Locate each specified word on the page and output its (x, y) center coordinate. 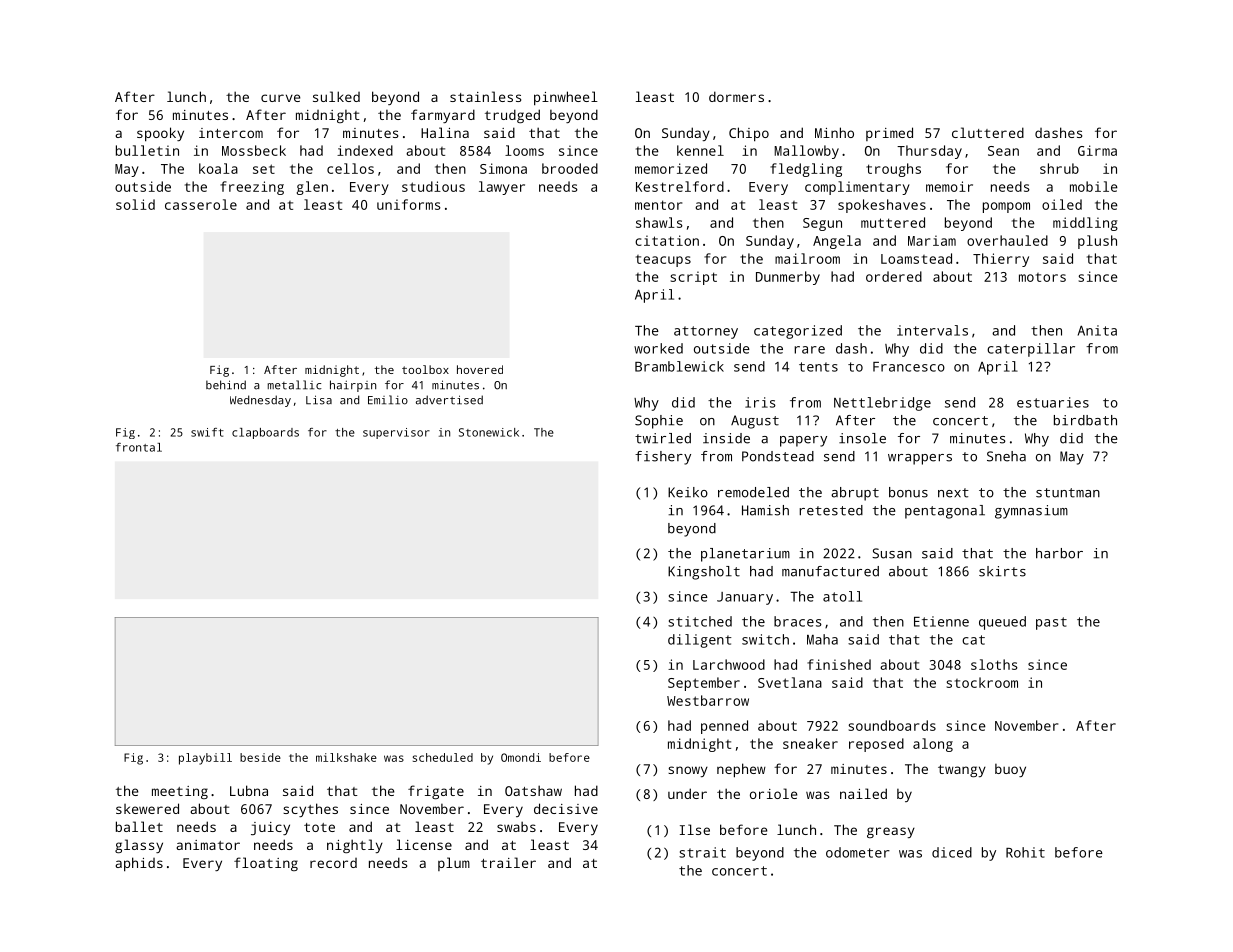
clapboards (265, 433)
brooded (570, 168)
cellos (350, 168)
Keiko (688, 492)
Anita (1097, 330)
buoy (1010, 770)
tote (319, 827)
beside (260, 757)
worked (658, 348)
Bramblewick (679, 366)
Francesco (909, 367)
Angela (837, 242)
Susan (892, 553)
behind (226, 385)
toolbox (425, 369)
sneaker (810, 743)
